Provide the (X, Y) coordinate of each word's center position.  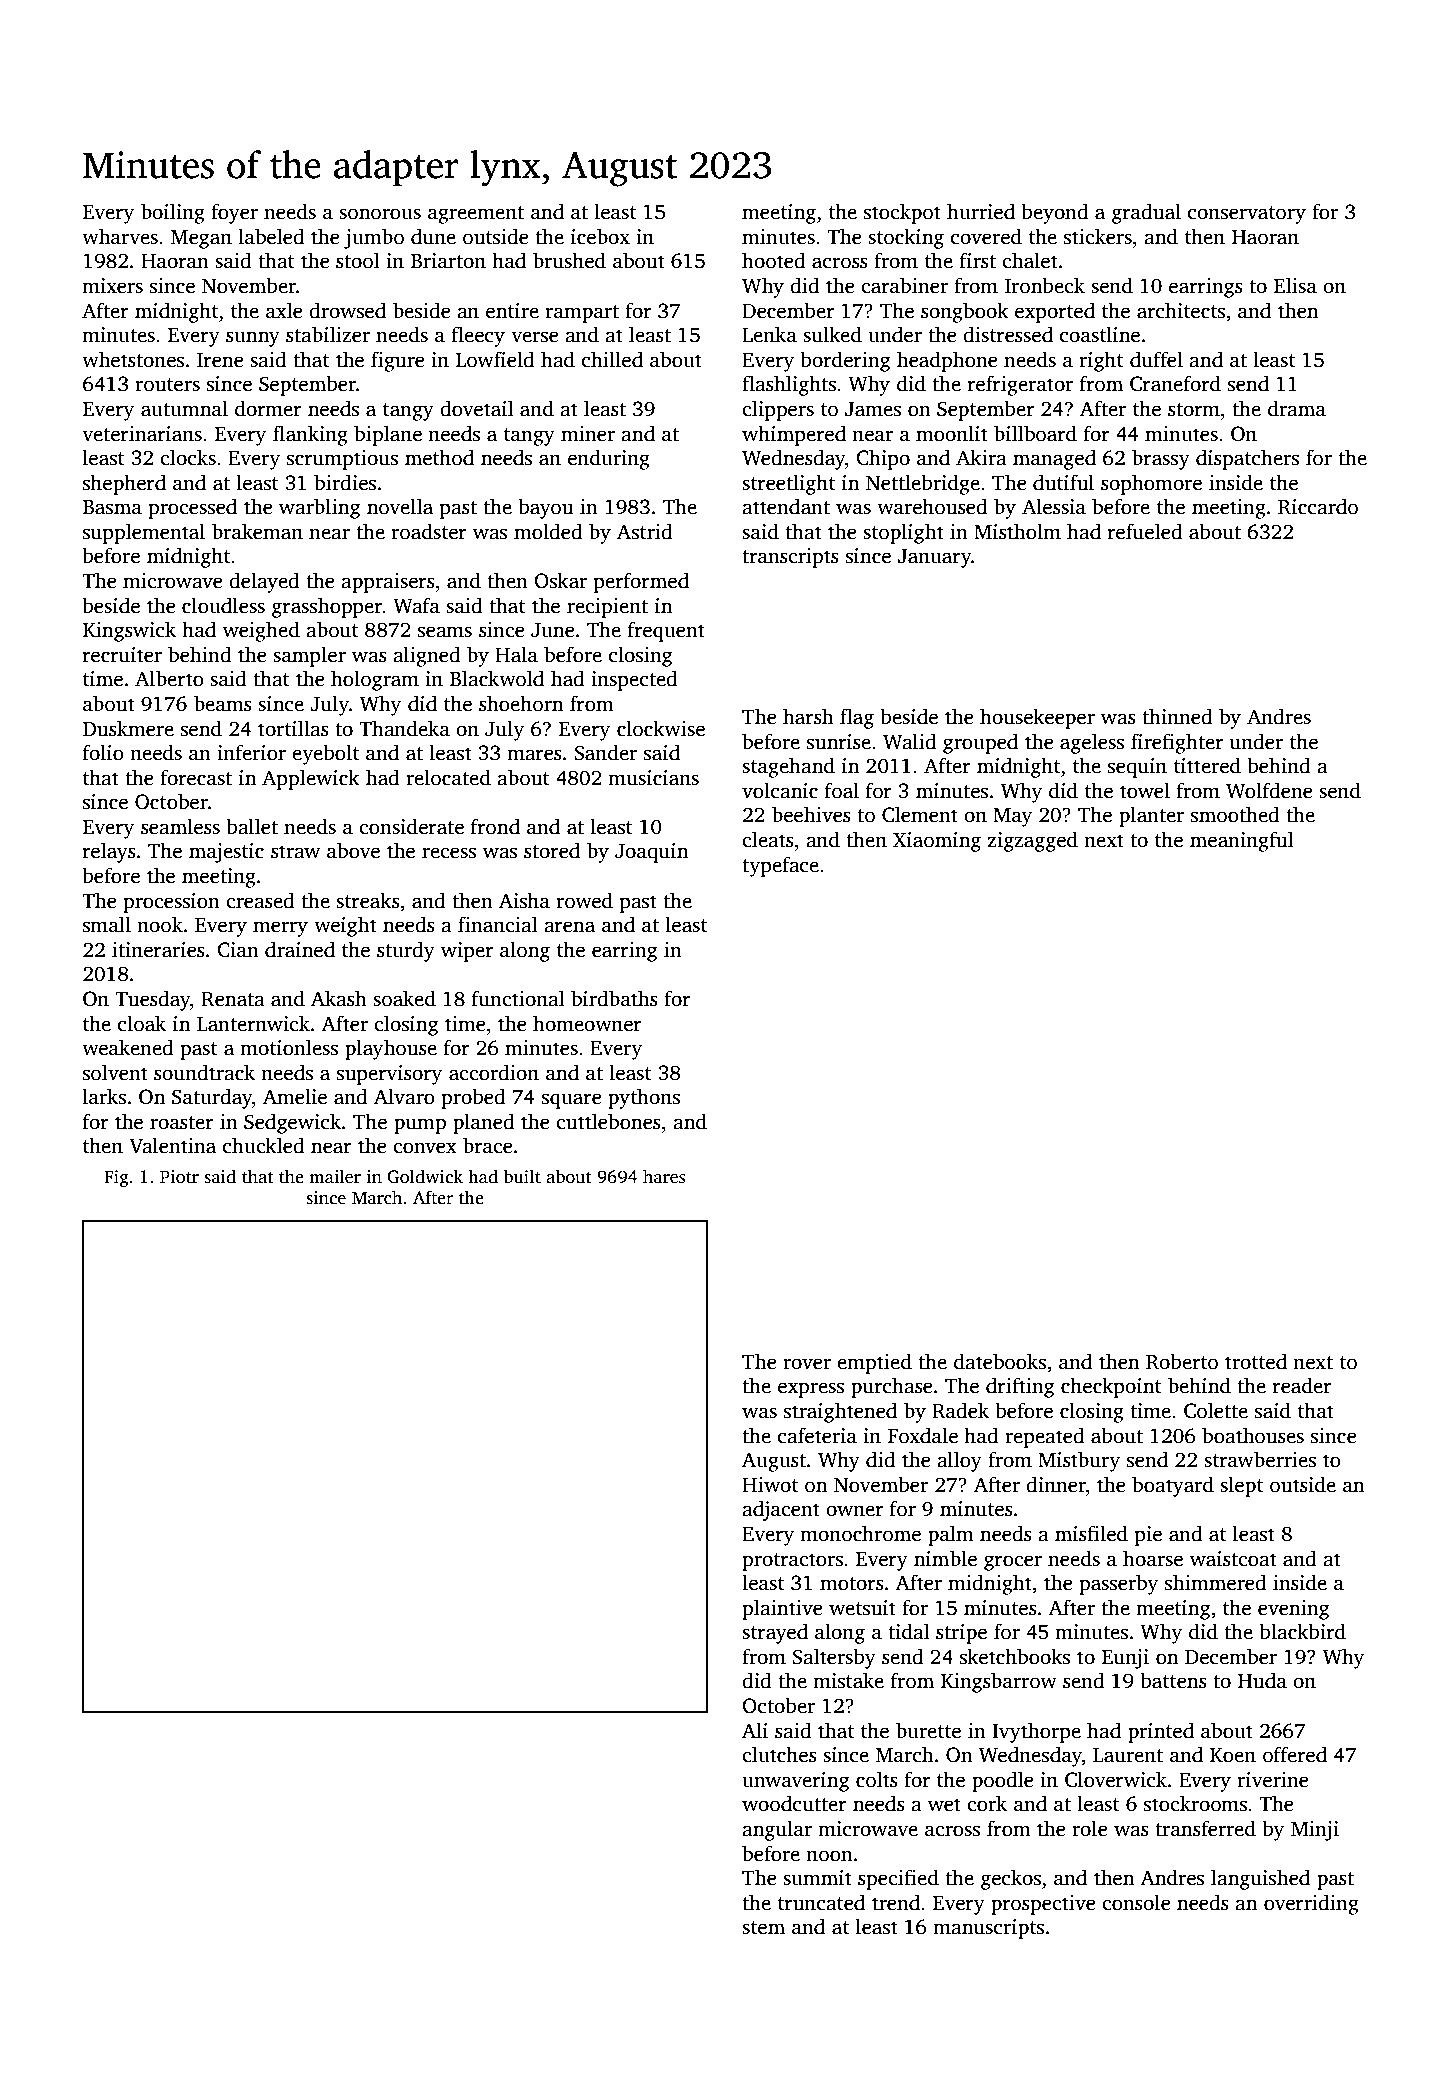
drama (1297, 408)
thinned (1177, 716)
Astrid (645, 531)
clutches (779, 1754)
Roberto (1182, 1361)
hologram (375, 680)
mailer (335, 1176)
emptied (874, 1363)
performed (641, 582)
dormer (268, 408)
